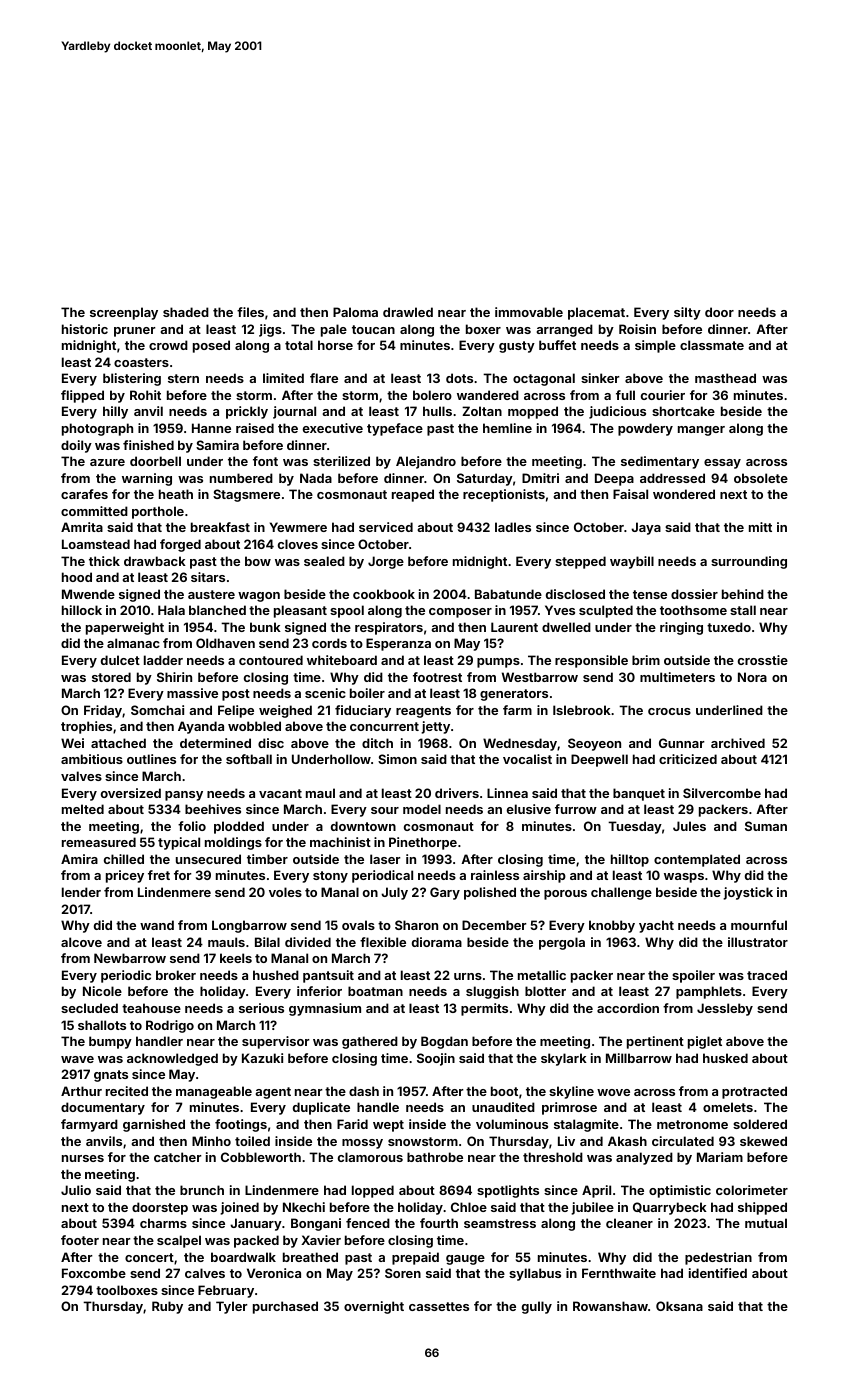 The image size is (849, 1400). I want to click on sterilized, so click(341, 461).
